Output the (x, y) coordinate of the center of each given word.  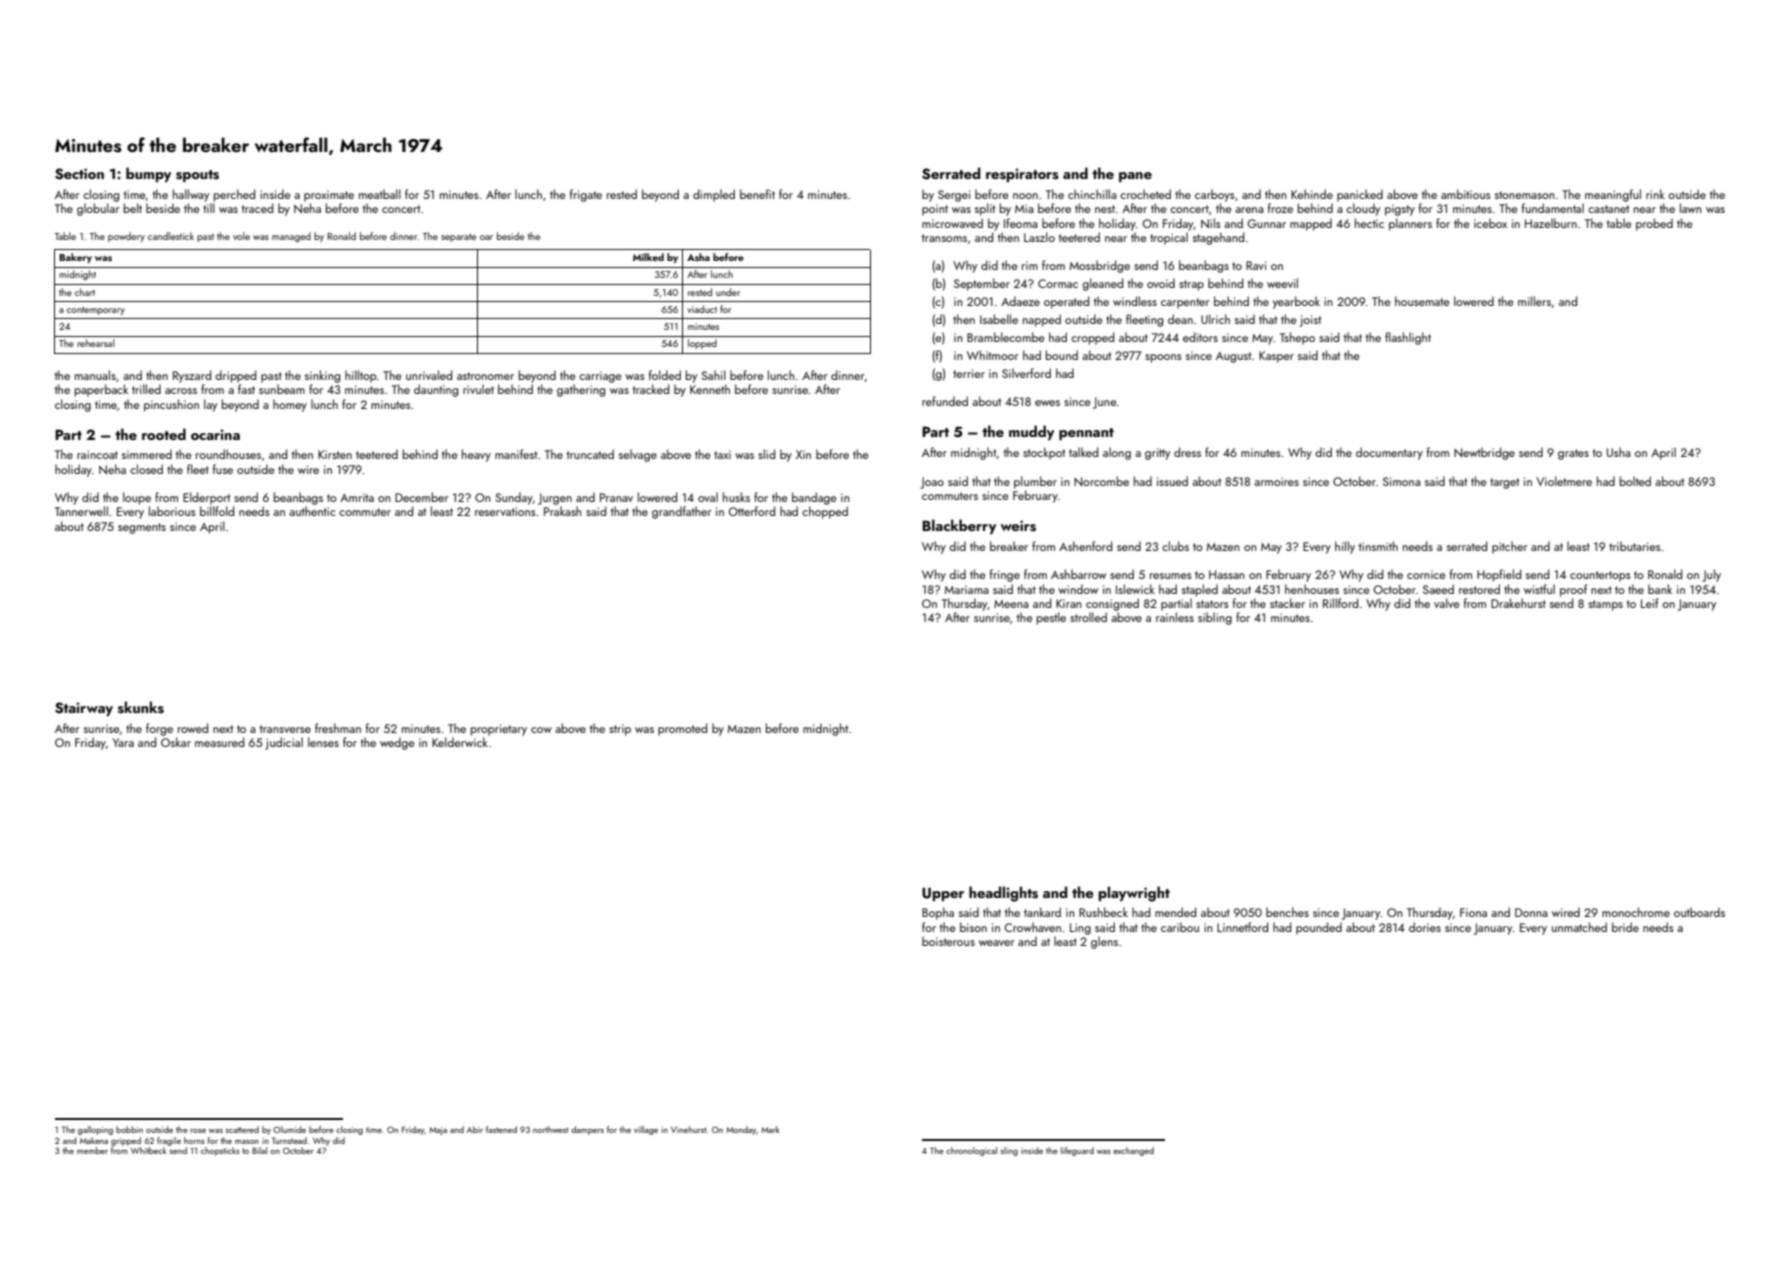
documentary (1389, 453)
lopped (702, 344)
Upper (943, 894)
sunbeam (282, 389)
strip (620, 730)
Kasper (1276, 357)
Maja (438, 1131)
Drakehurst (1518, 603)
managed (291, 237)
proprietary (499, 730)
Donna (1531, 912)
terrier (969, 373)
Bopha (938, 913)
